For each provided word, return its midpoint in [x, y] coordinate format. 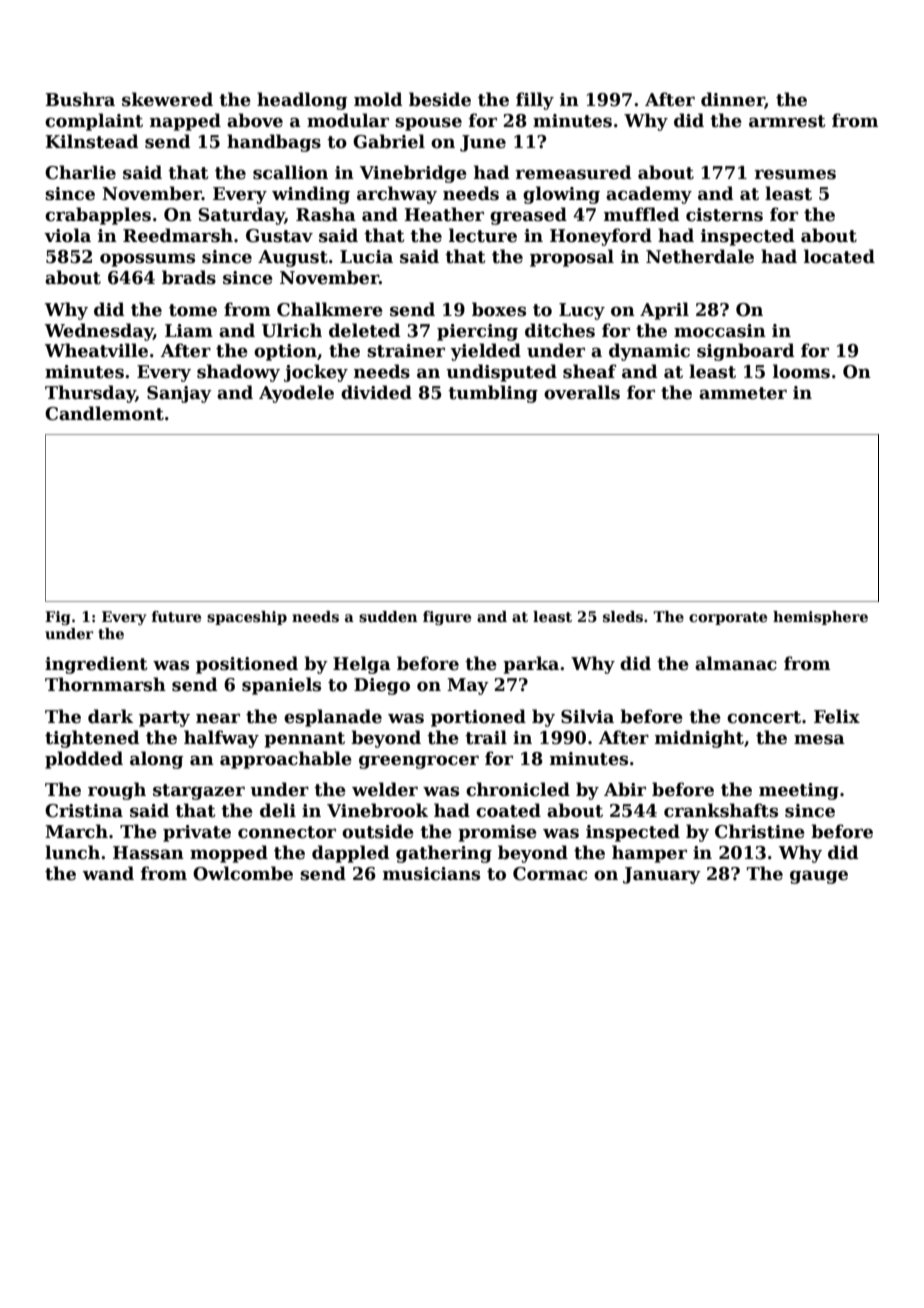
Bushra [80, 99]
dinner [733, 100]
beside [440, 99]
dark [110, 716]
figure [447, 618]
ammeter [743, 393]
